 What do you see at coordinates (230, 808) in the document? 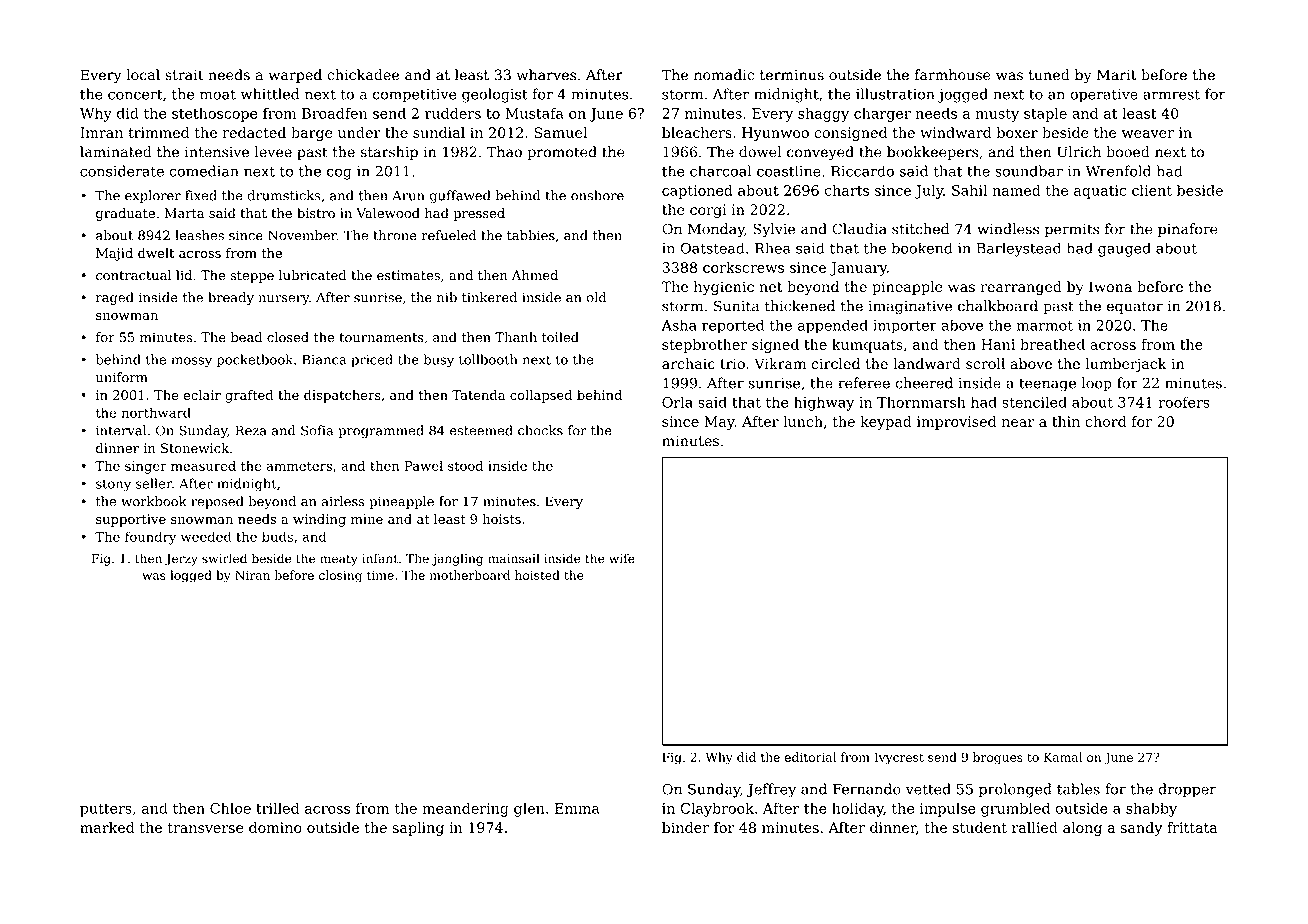
I see `Chloe` at bounding box center [230, 808].
